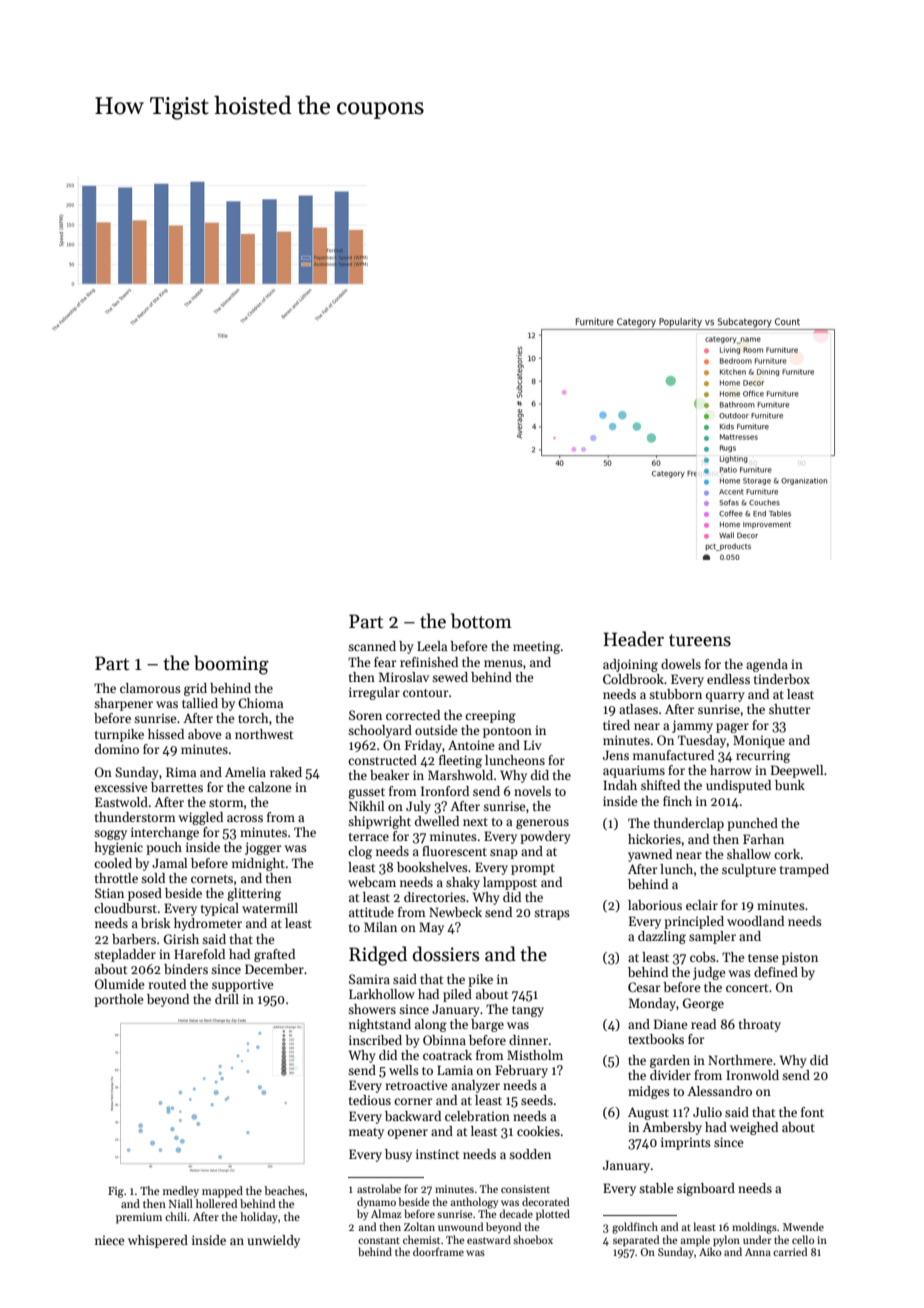 The height and width of the screenshot is (1308, 924). I want to click on drill, so click(227, 999).
